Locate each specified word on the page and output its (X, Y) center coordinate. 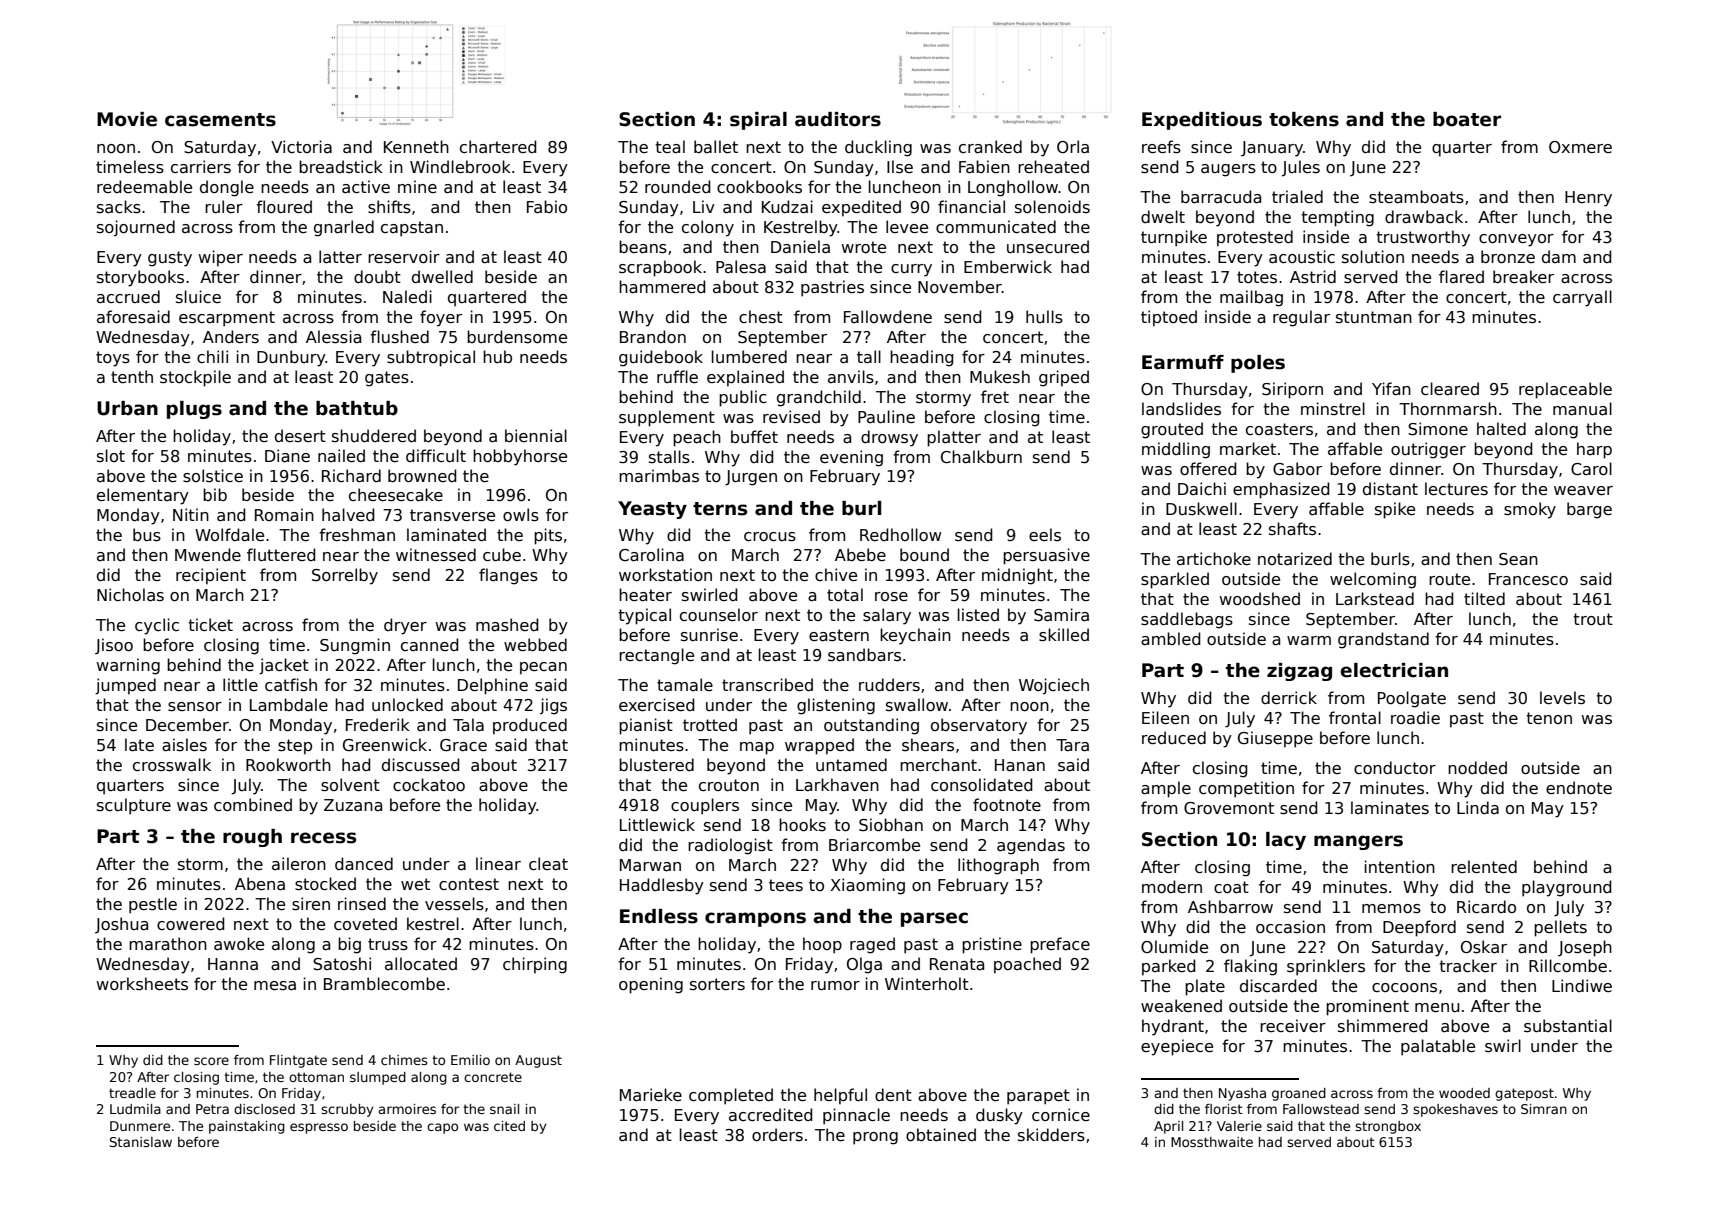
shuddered (374, 435)
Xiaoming (867, 886)
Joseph (1585, 948)
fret (995, 396)
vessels (454, 904)
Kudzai (787, 207)
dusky (999, 1116)
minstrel (1333, 408)
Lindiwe (1582, 985)
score (211, 1061)
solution (1373, 256)
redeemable (144, 187)
